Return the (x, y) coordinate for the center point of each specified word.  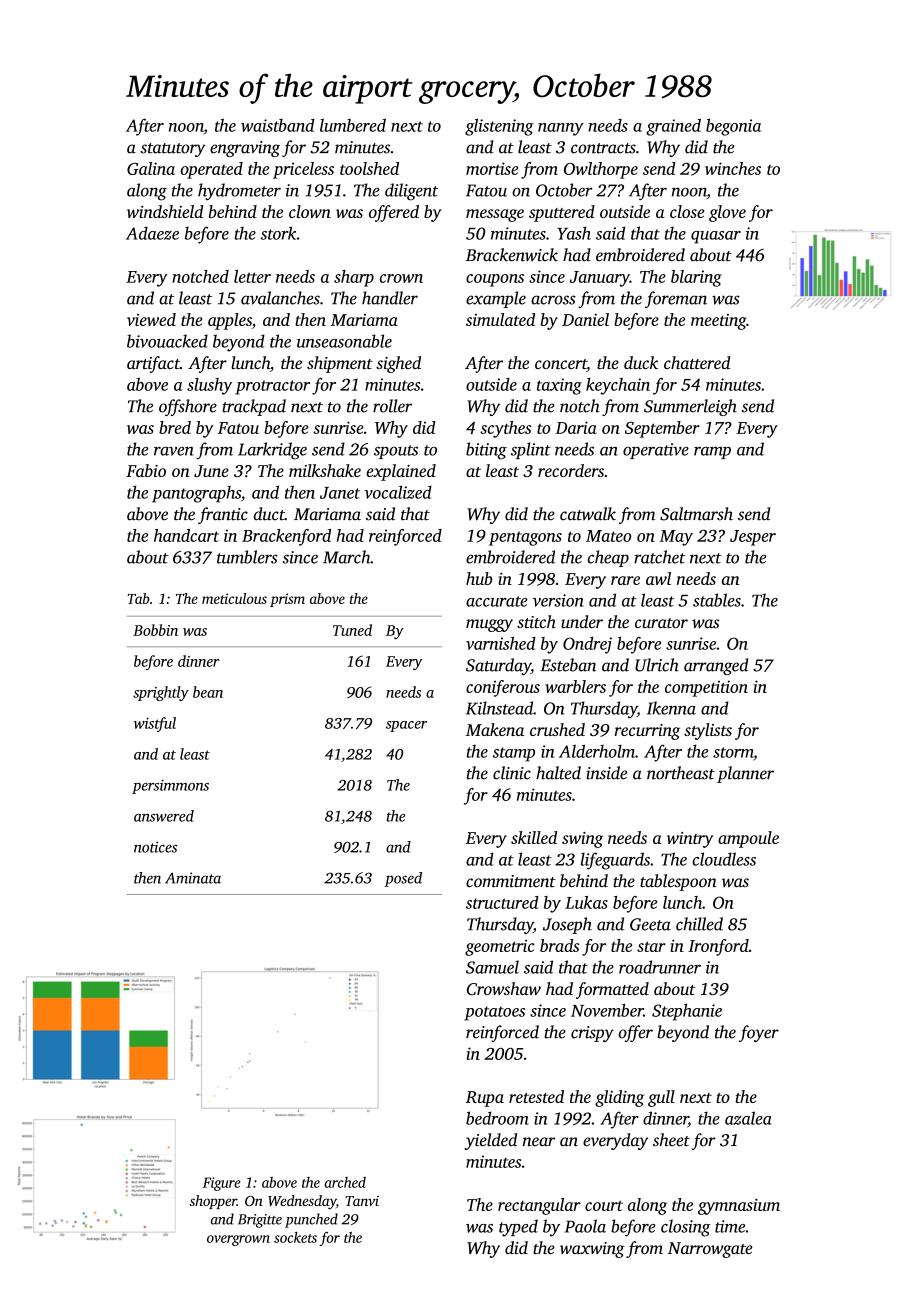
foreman (676, 299)
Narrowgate (710, 1250)
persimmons (170, 786)
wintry (690, 840)
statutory (172, 150)
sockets (295, 1237)
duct (269, 514)
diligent (411, 192)
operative (656, 451)
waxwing (592, 1250)
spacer (406, 726)
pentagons (525, 538)
